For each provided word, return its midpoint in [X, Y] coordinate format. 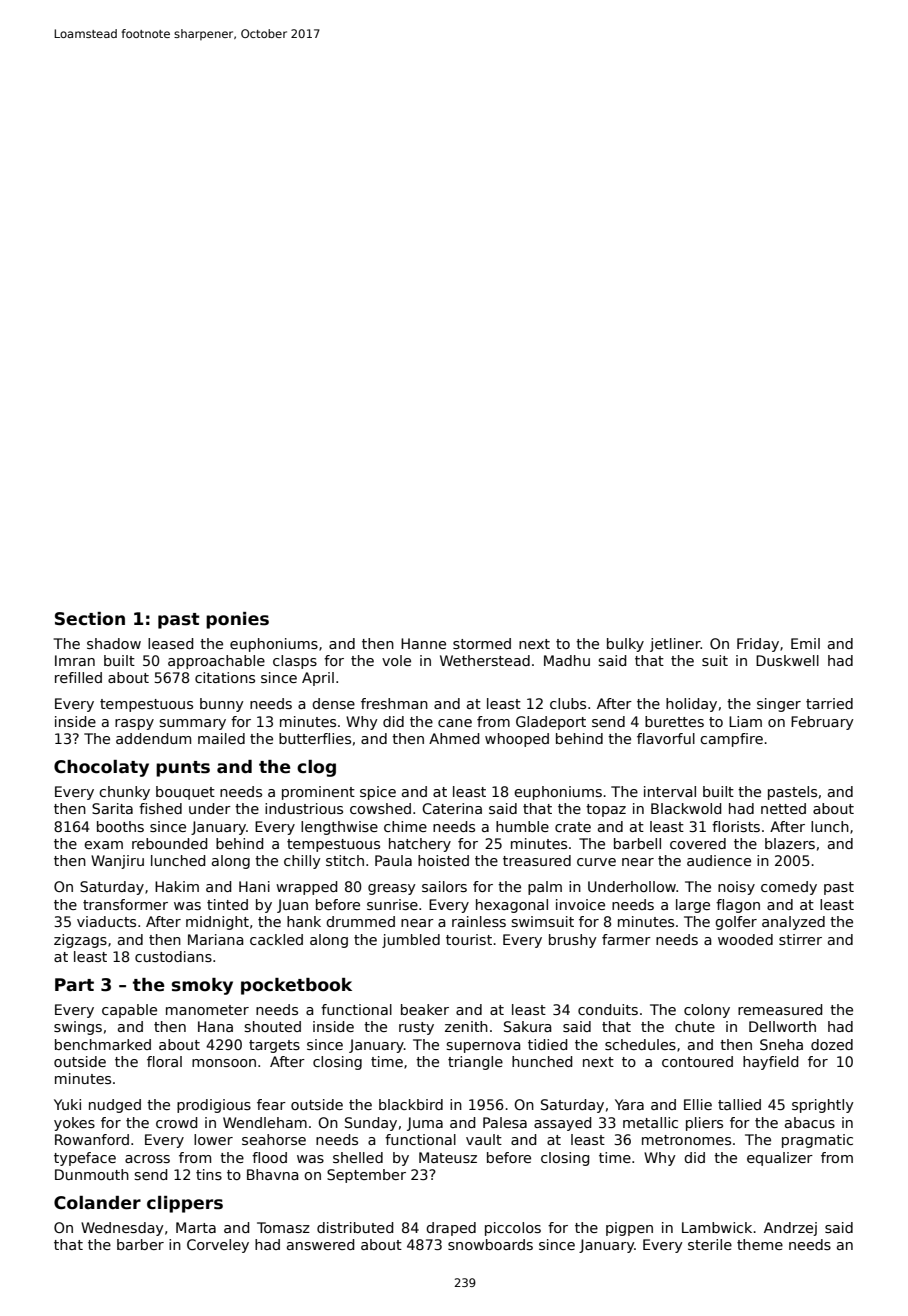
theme [760, 1244]
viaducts [106, 921]
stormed [482, 643]
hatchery [420, 845]
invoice [580, 904]
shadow [114, 643]
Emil [805, 643]
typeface [85, 1159]
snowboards [490, 1244]
